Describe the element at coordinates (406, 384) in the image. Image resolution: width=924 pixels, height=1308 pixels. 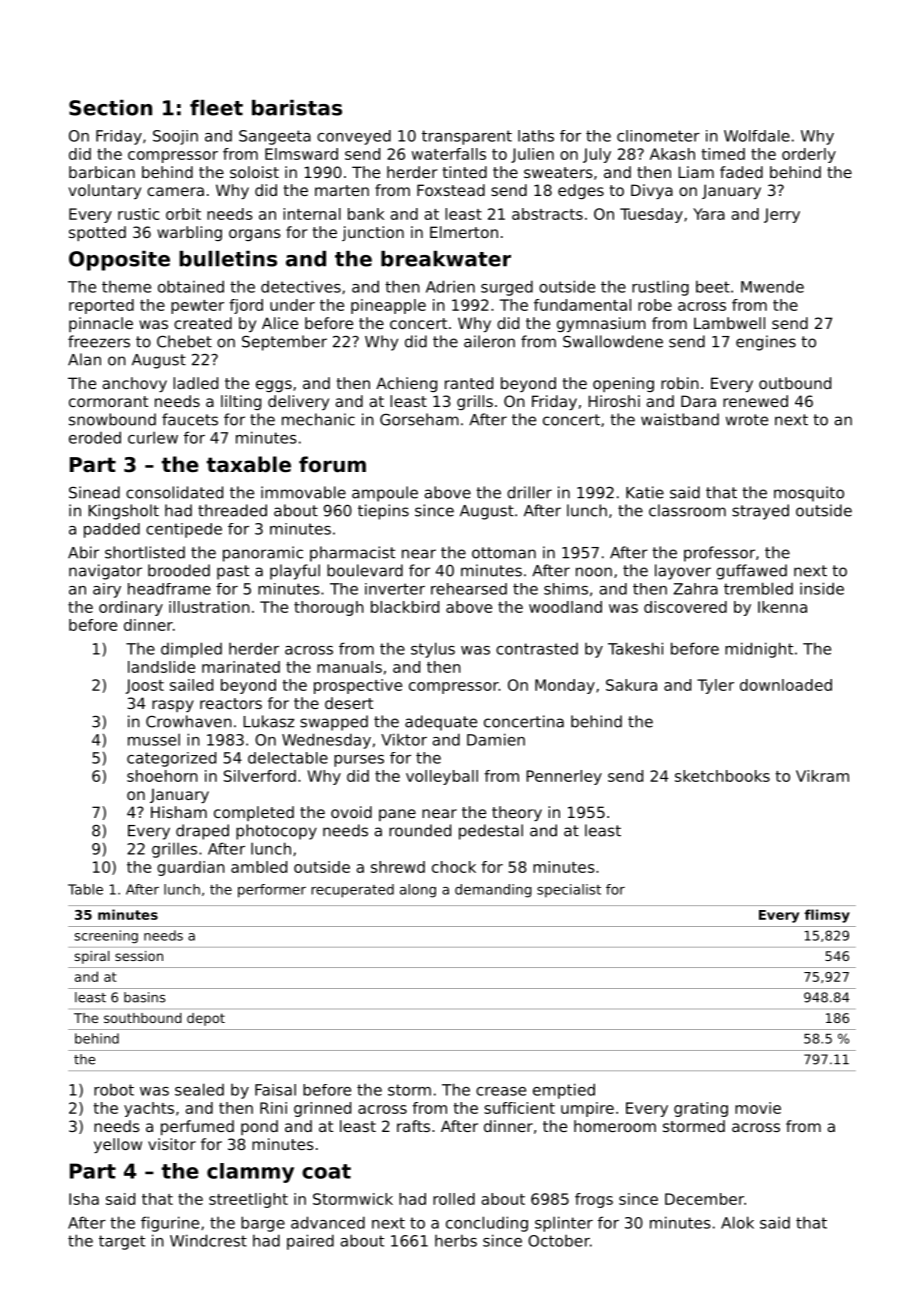
I see `Achieng` at that location.
